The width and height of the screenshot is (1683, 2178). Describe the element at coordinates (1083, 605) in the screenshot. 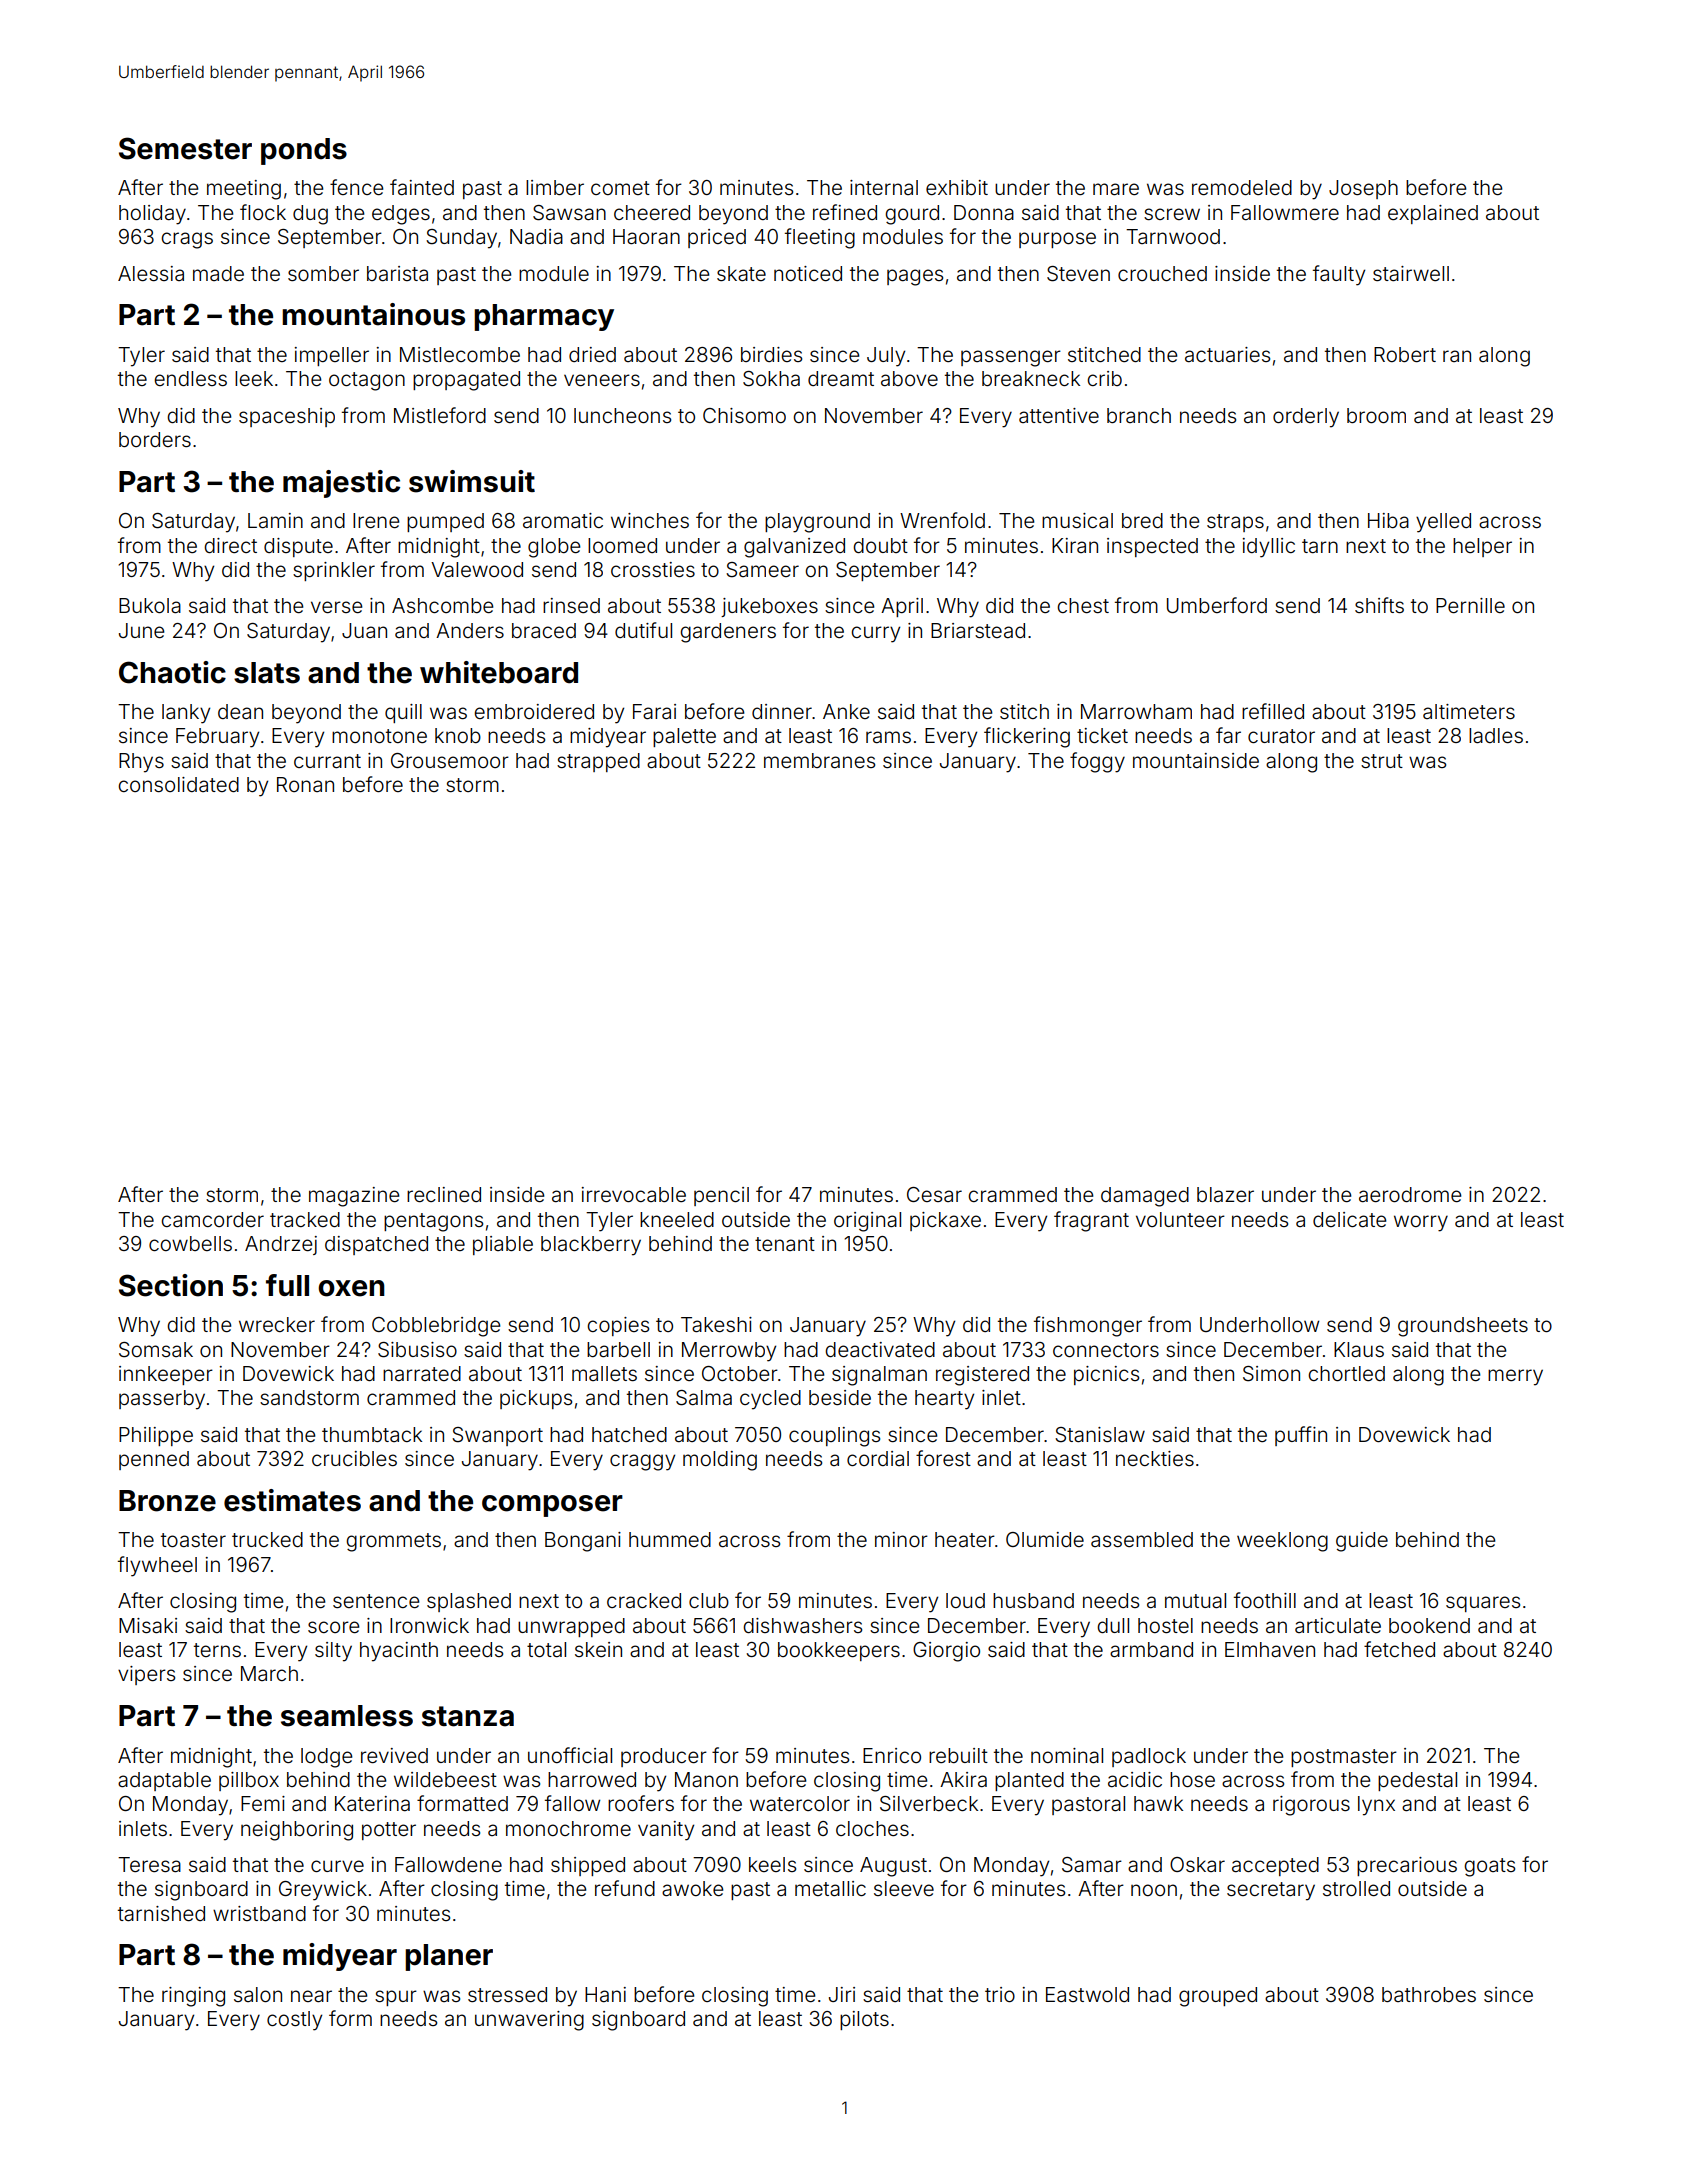

I see `chest` at that location.
